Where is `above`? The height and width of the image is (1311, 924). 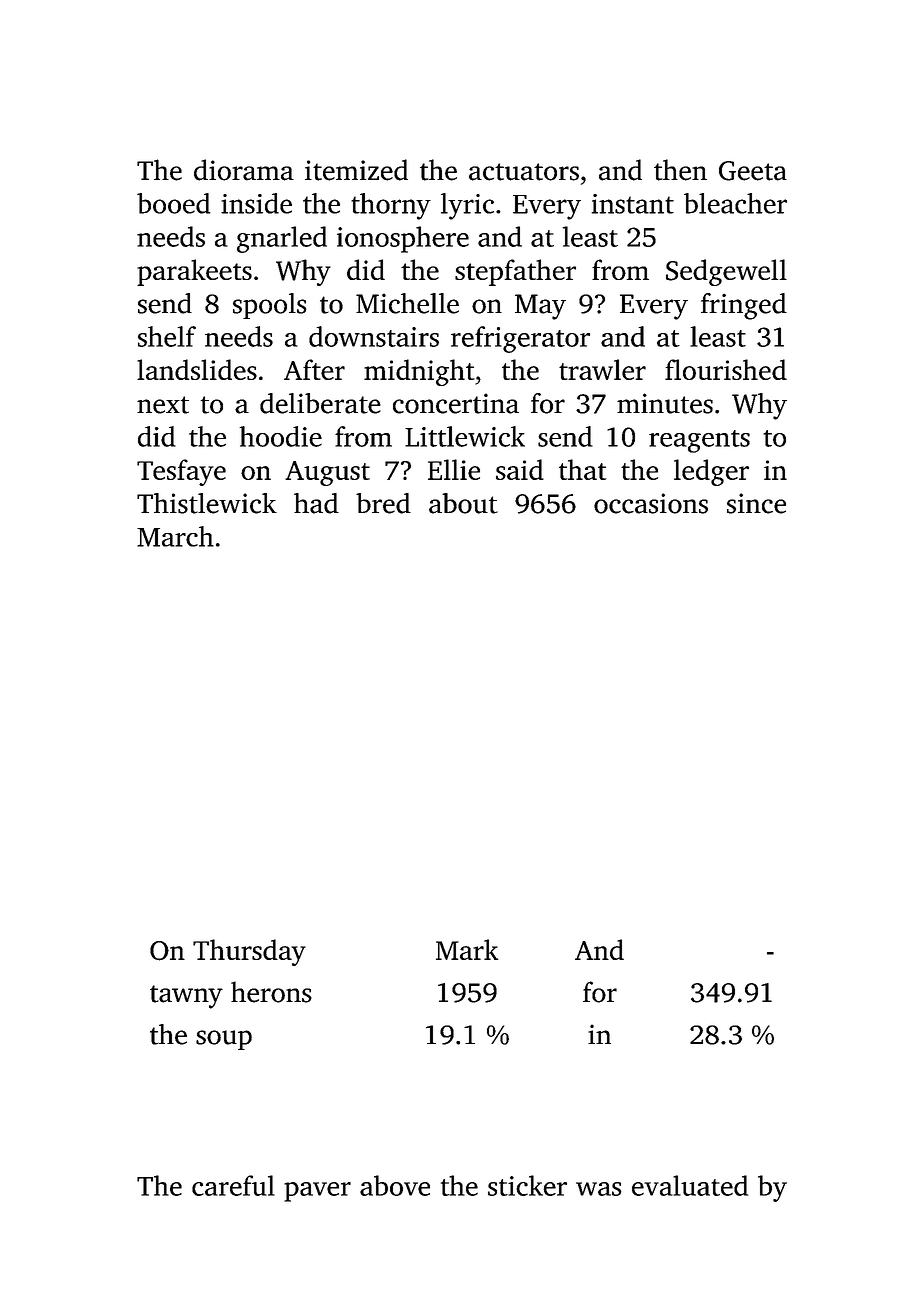 above is located at coordinates (395, 1185).
